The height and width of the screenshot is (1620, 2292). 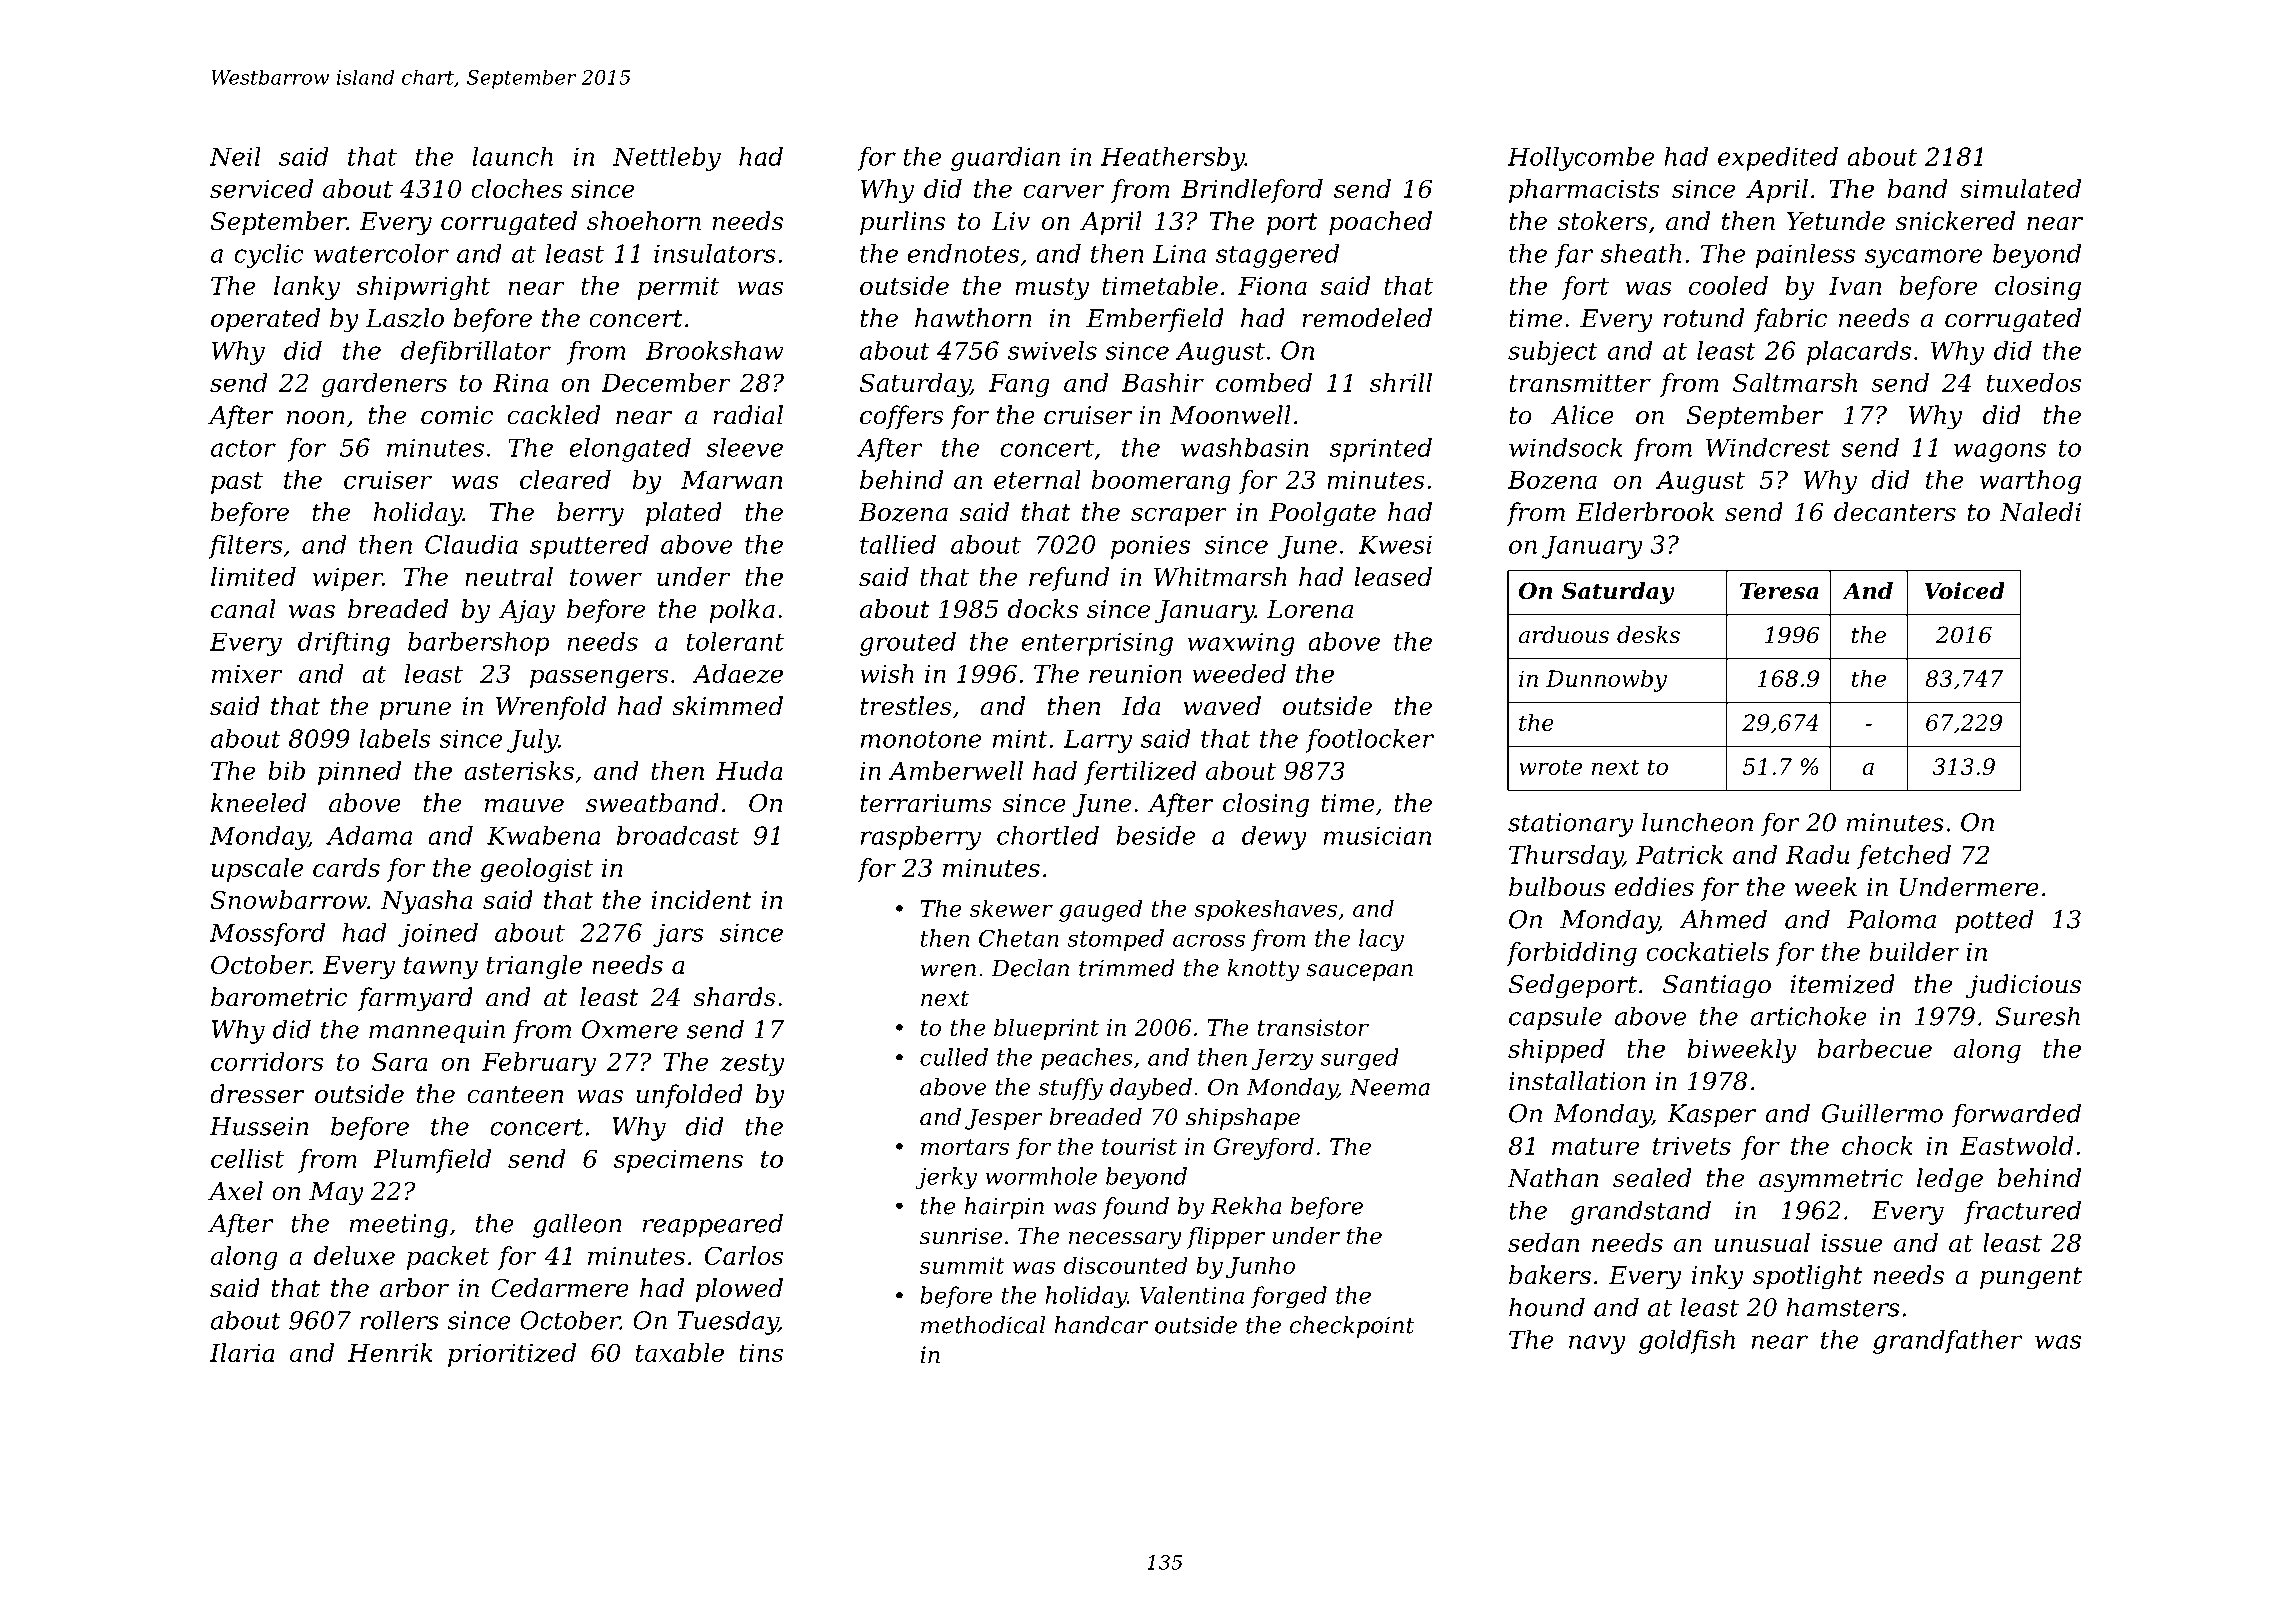 What do you see at coordinates (560, 1288) in the screenshot?
I see `Cedarmere` at bounding box center [560, 1288].
